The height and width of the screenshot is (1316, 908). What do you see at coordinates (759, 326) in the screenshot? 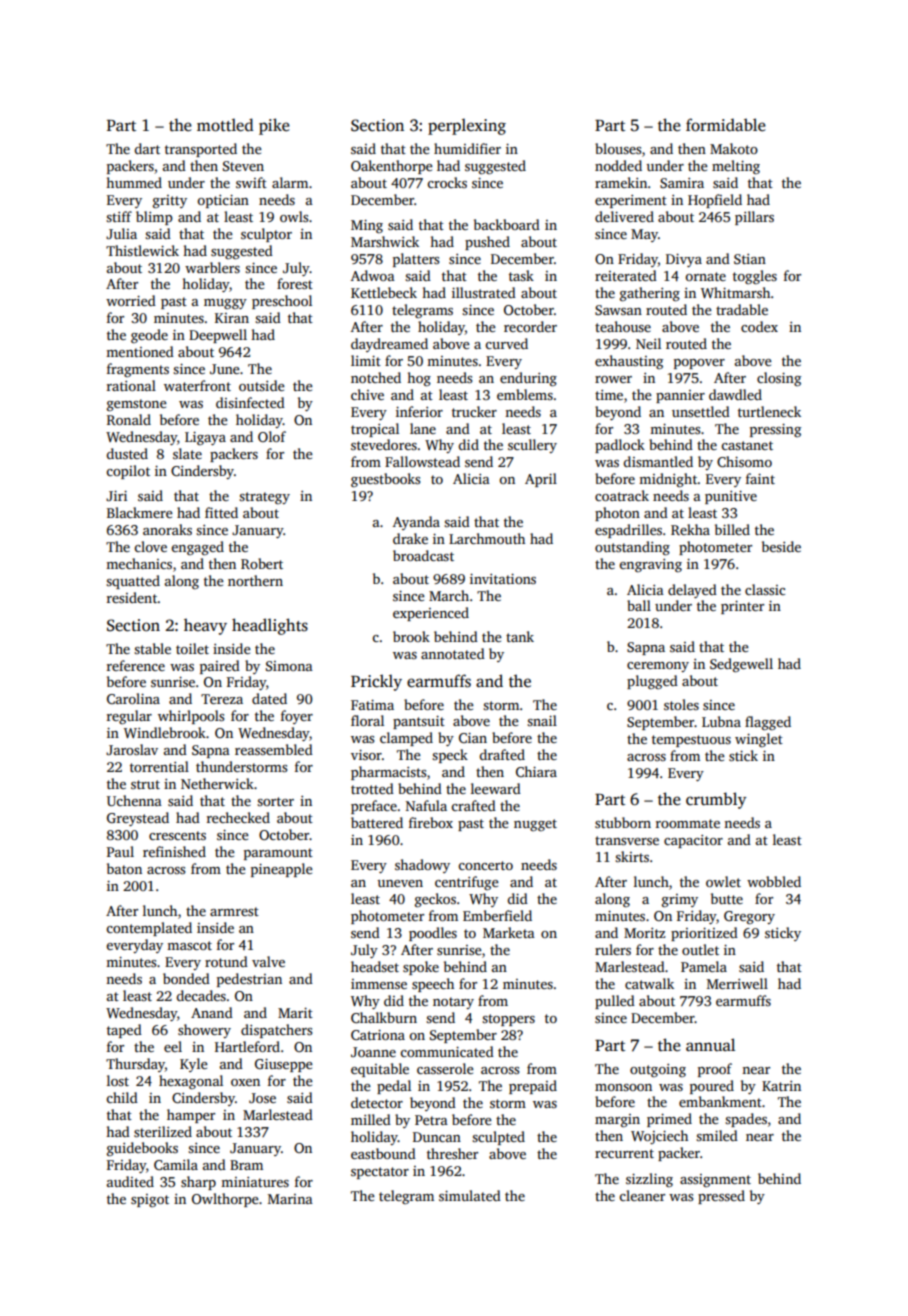
I see `codex` at bounding box center [759, 326].
